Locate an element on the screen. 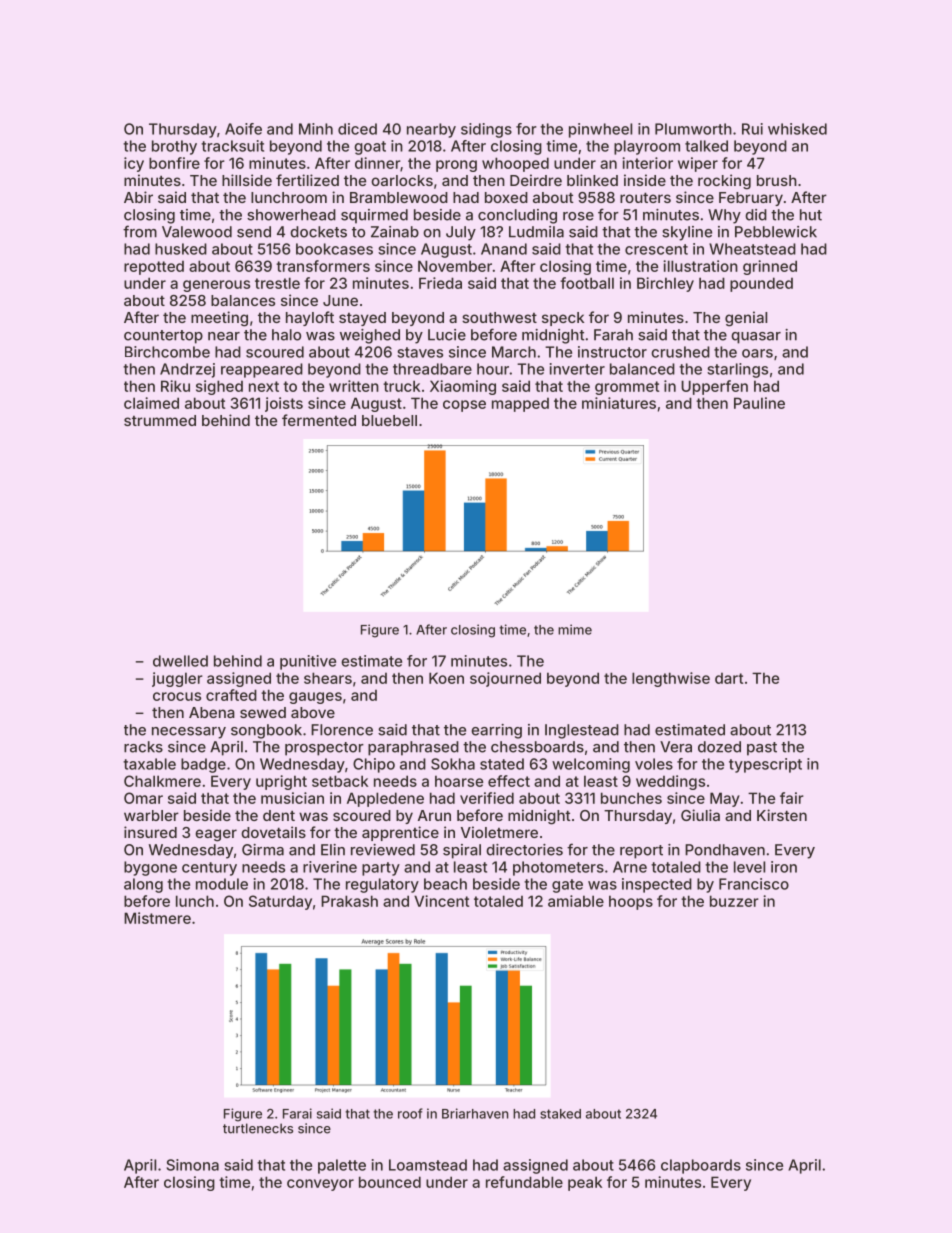 The image size is (952, 1233). Plumworth is located at coordinates (693, 129).
